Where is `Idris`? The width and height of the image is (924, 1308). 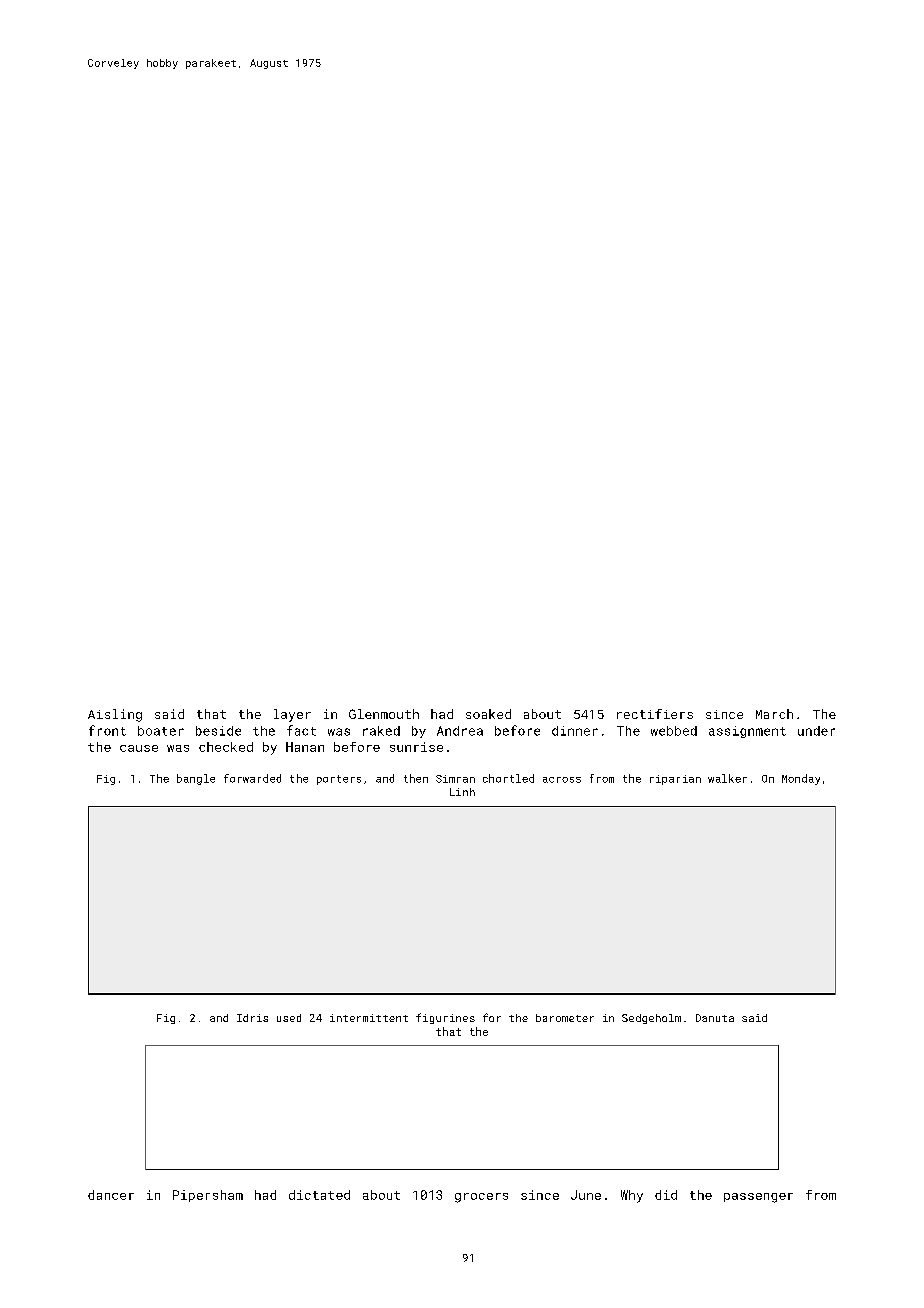
Idris is located at coordinates (252, 1018).
